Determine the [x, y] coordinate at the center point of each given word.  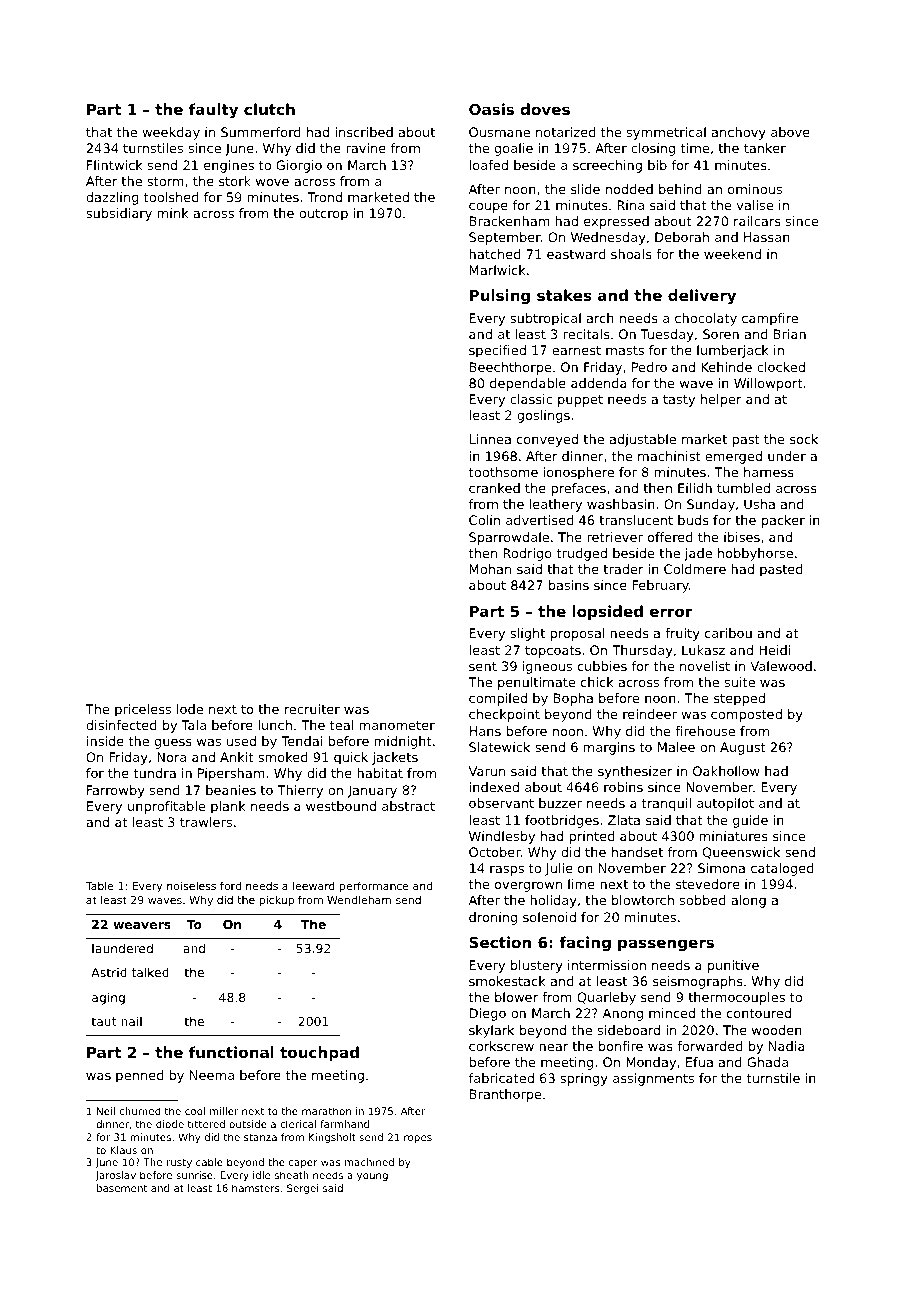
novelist [705, 666]
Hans [485, 731]
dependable [528, 384]
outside [248, 1124]
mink [173, 213]
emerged [733, 457]
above [790, 132]
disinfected [121, 725]
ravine [366, 148]
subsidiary [119, 214]
